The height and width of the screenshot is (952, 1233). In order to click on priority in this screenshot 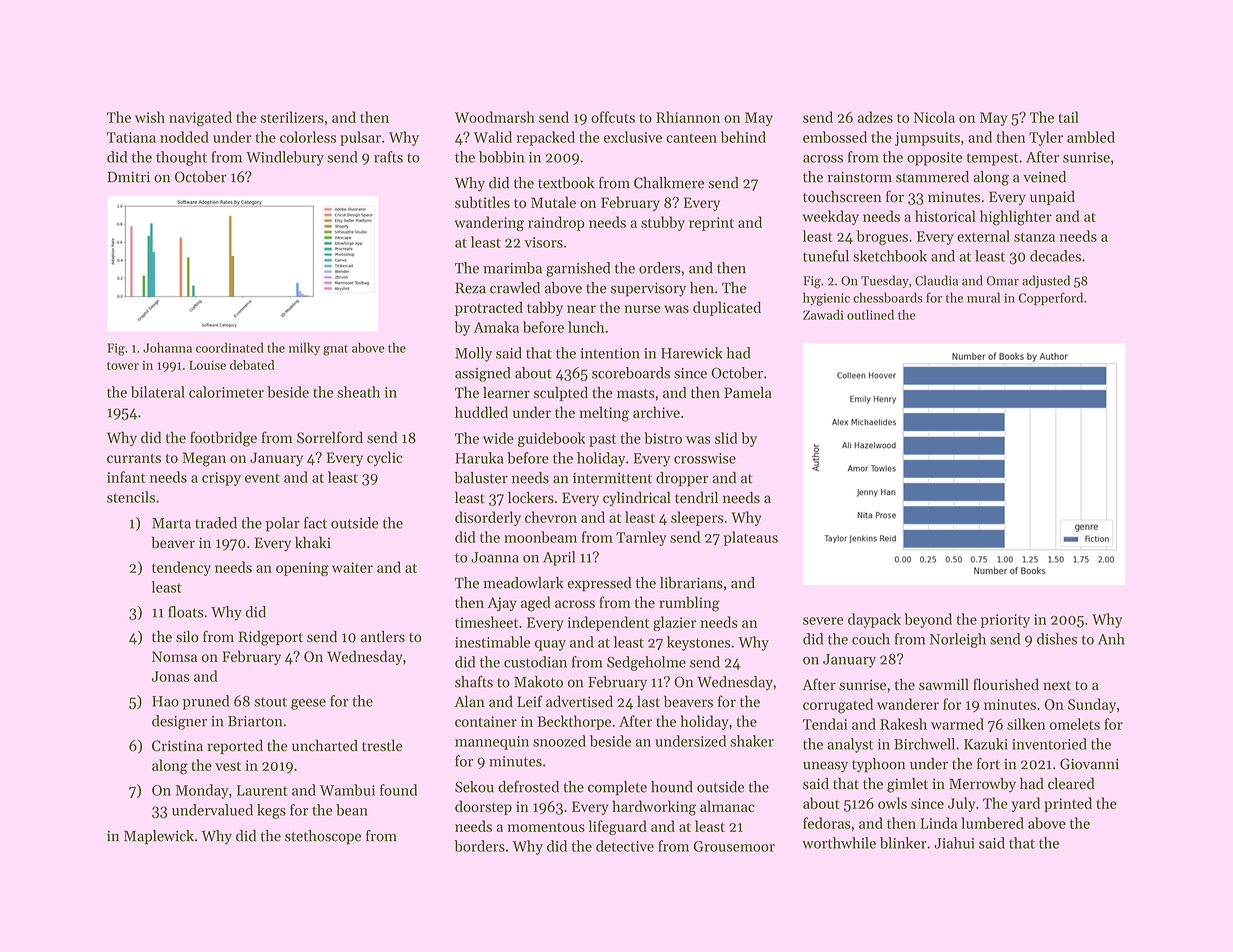, I will do `click(1005, 621)`.
